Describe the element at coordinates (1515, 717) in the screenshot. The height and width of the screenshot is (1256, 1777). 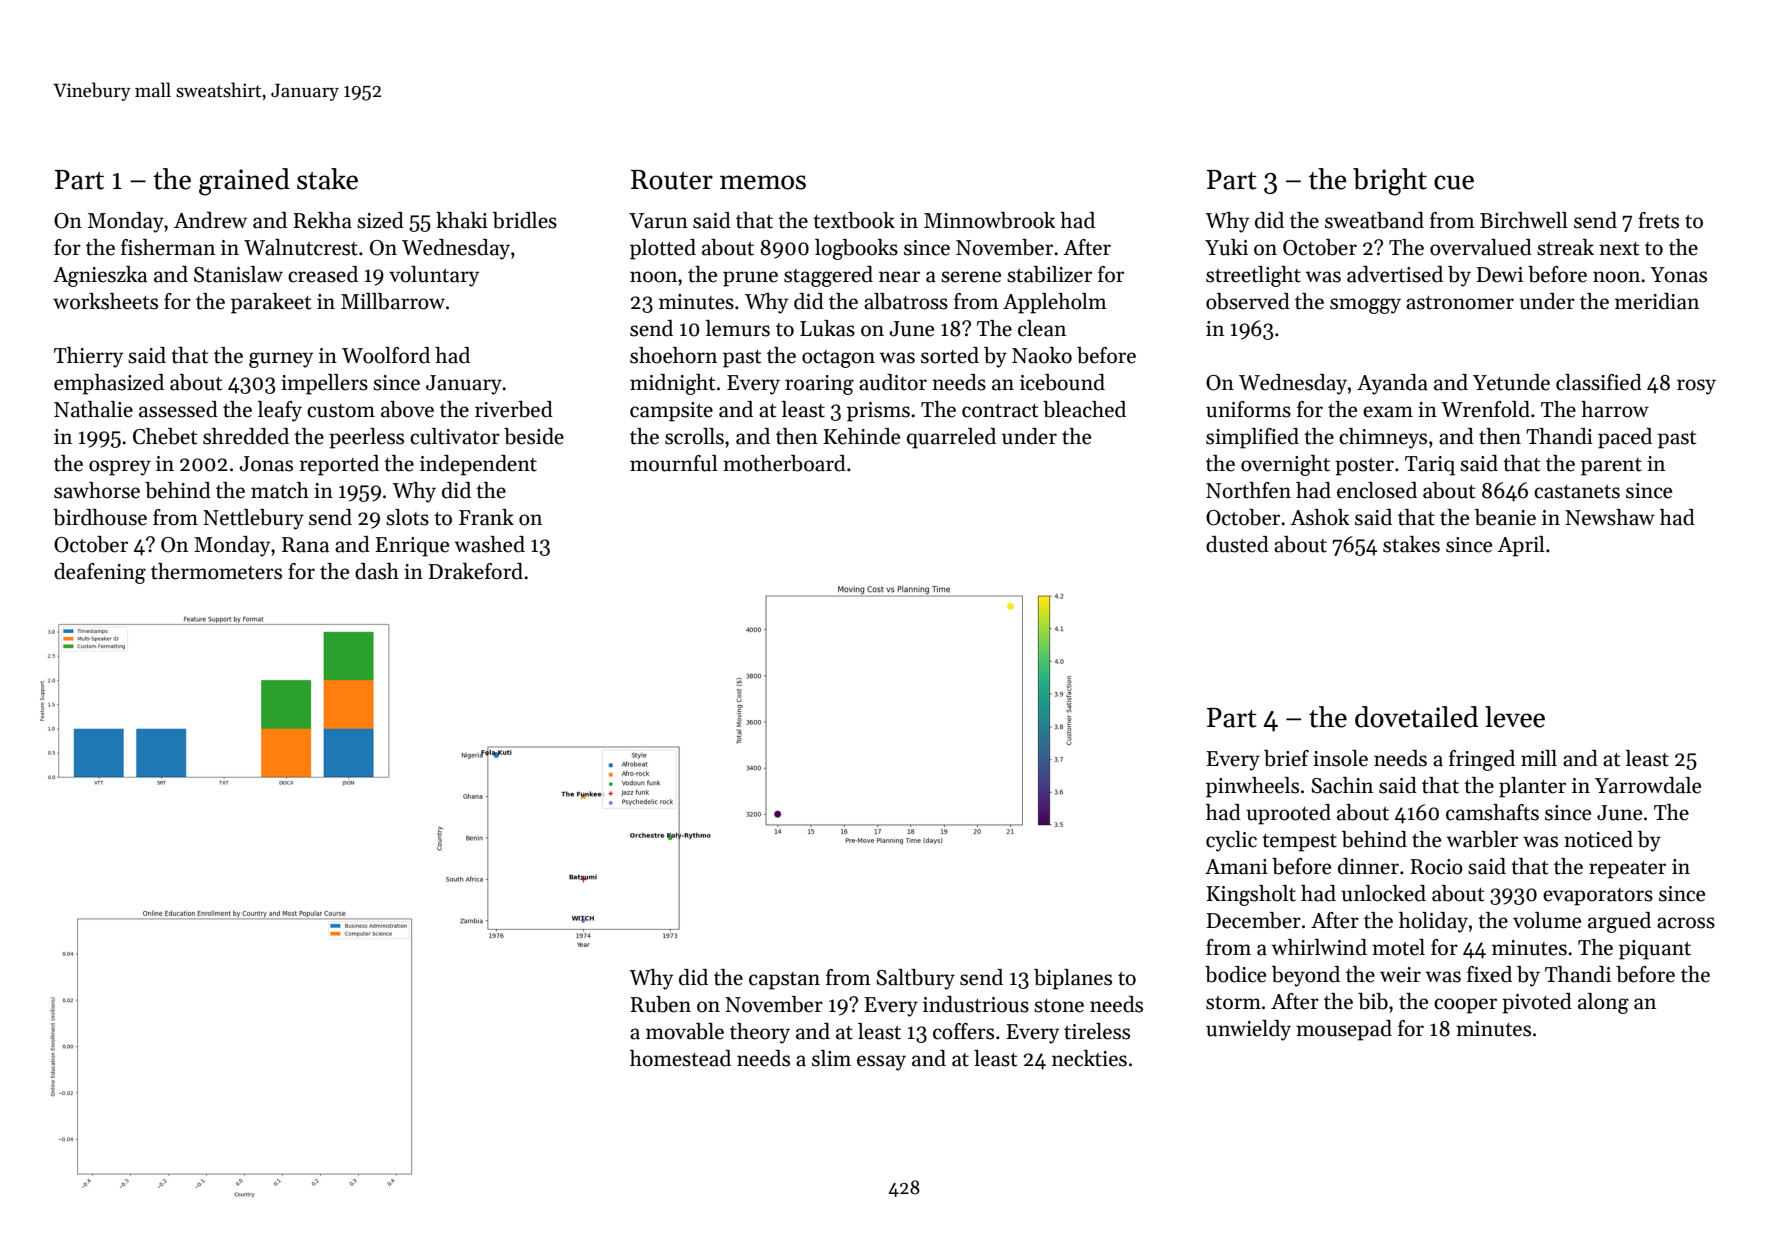
I see `levee` at that location.
